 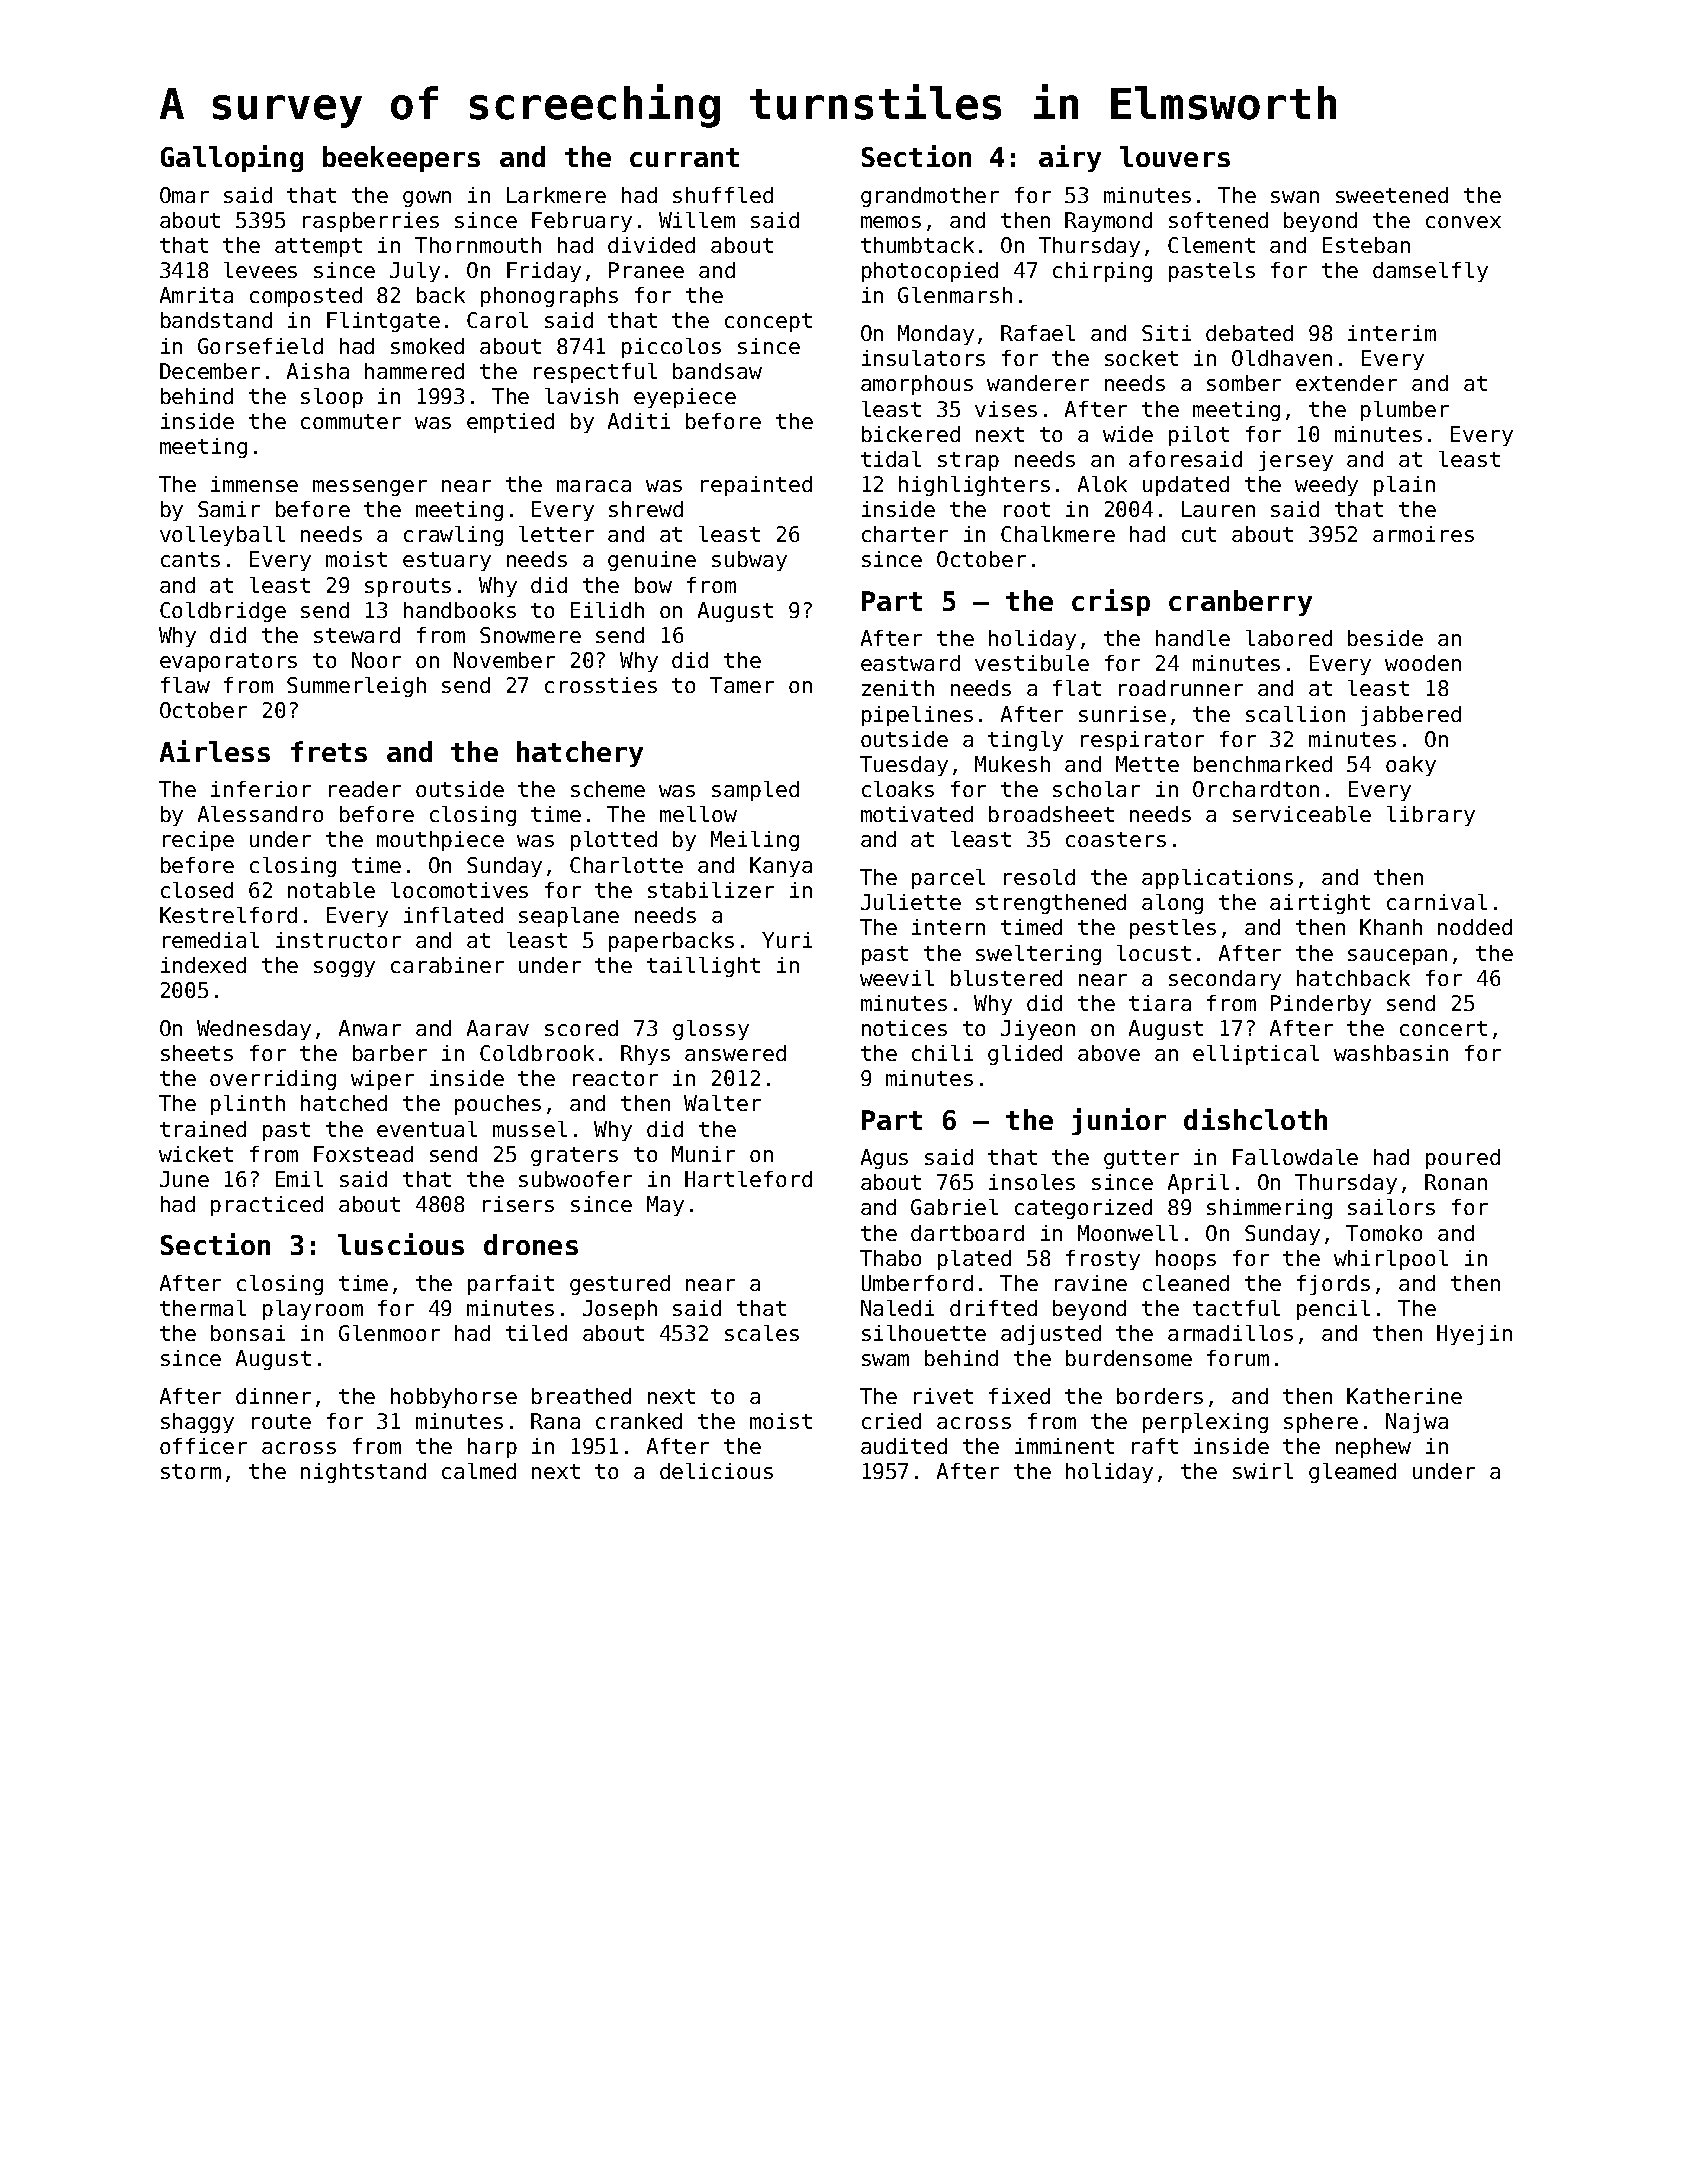 I want to click on armoires, so click(x=1423, y=534).
